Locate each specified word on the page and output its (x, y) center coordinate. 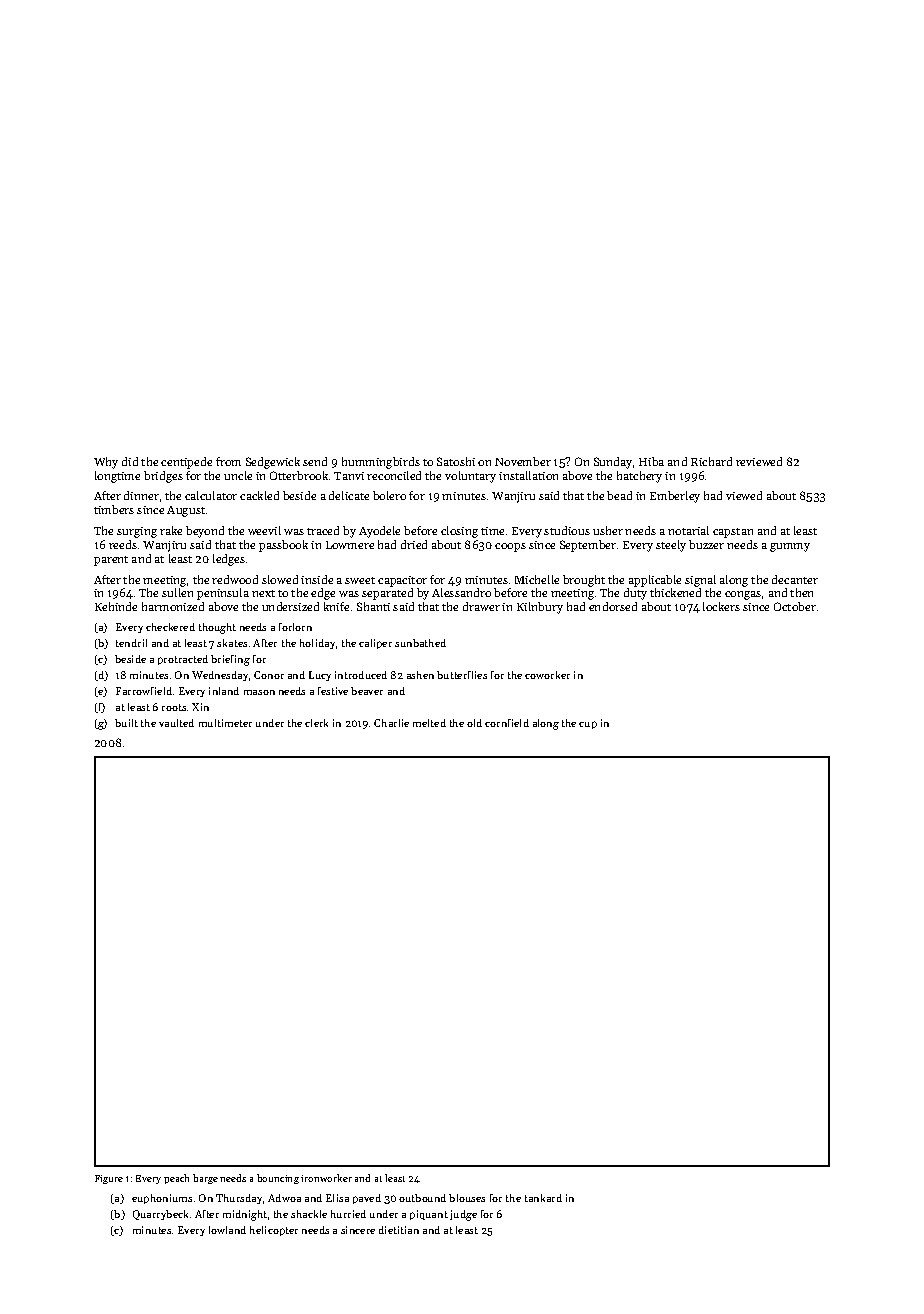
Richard (711, 461)
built (126, 723)
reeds (123, 544)
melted (429, 723)
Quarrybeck (160, 1215)
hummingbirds (381, 463)
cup (588, 725)
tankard (543, 1198)
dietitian (399, 1230)
